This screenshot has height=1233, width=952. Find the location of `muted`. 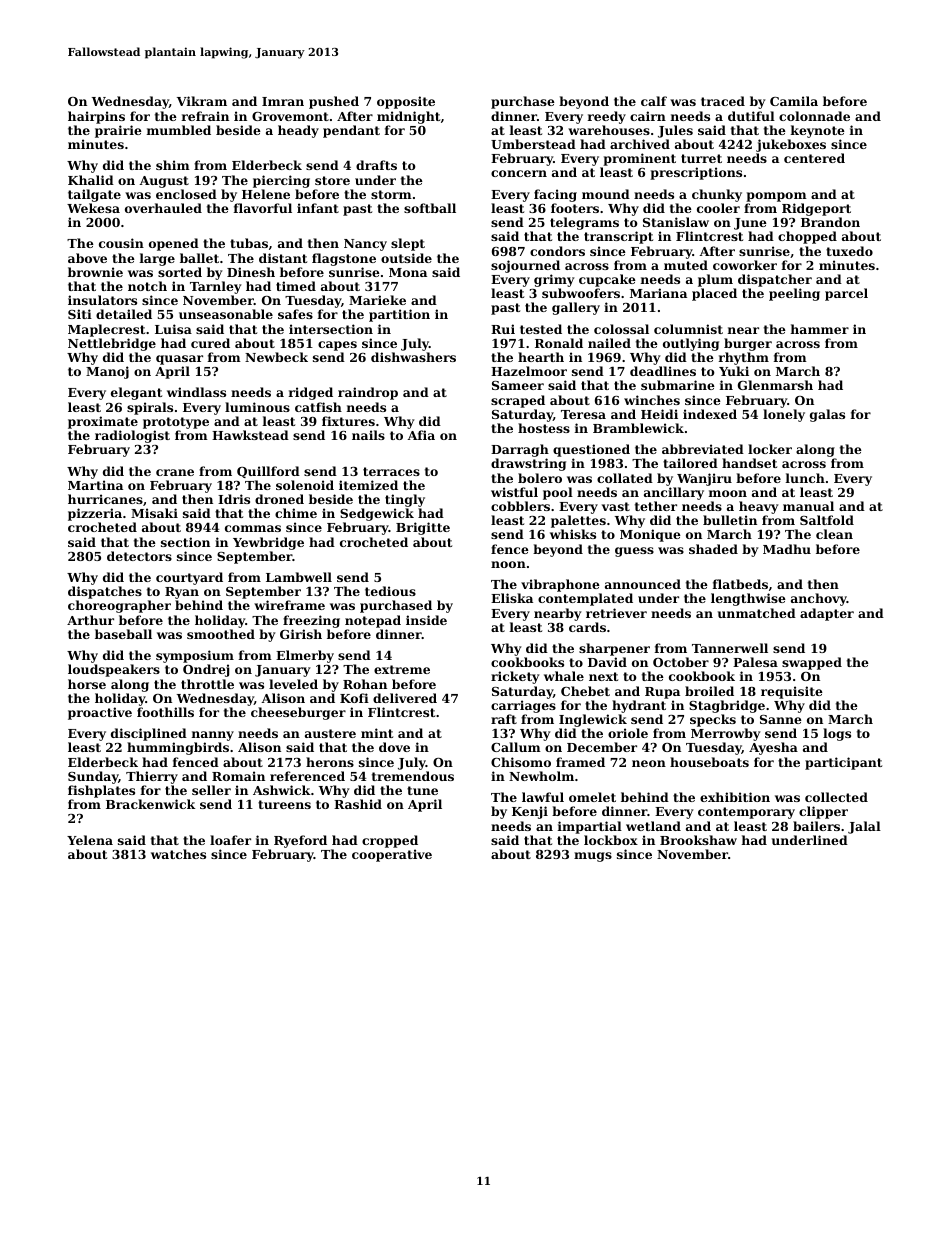

muted is located at coordinates (686, 265).
